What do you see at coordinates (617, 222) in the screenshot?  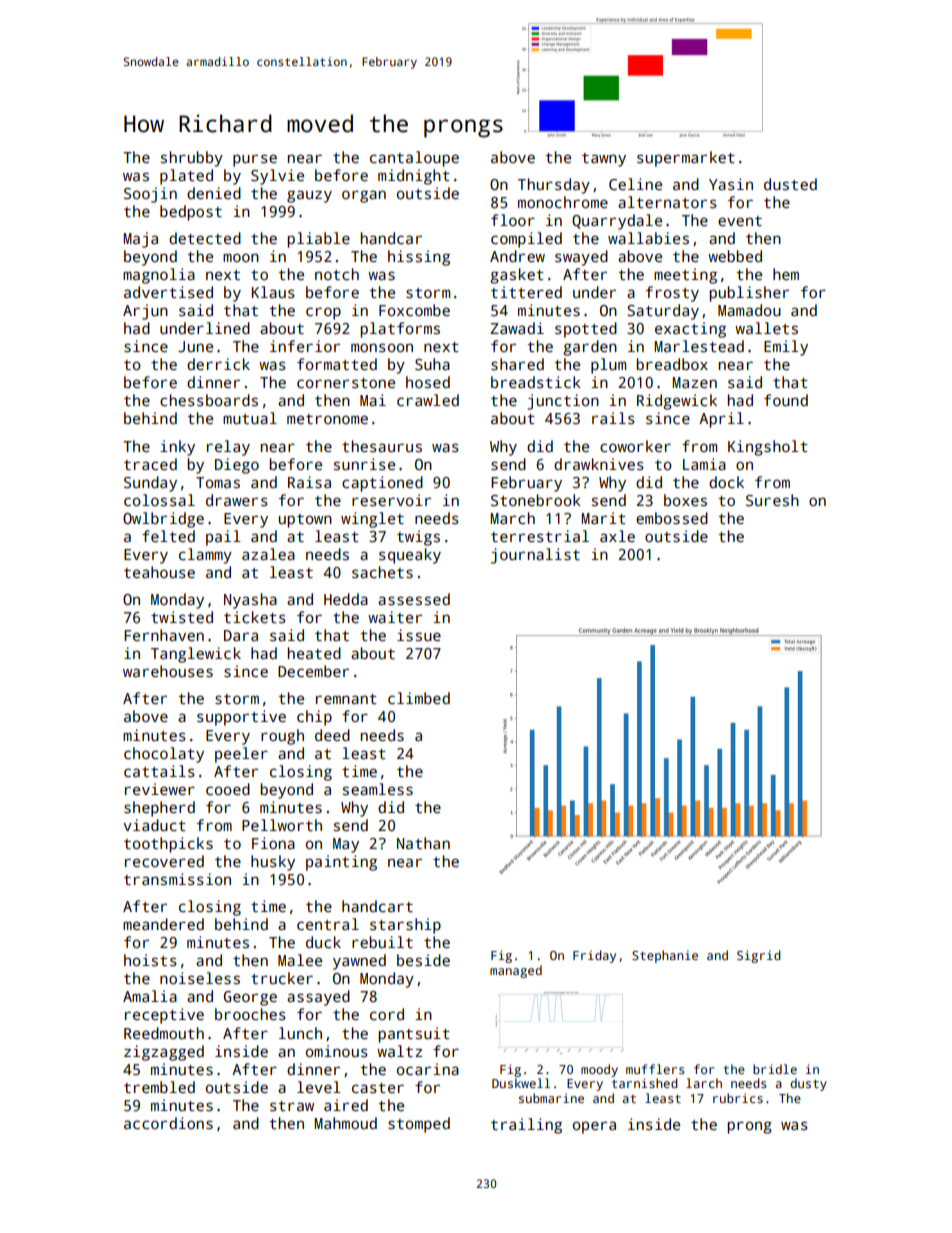 I see `Quarrydale` at bounding box center [617, 222].
